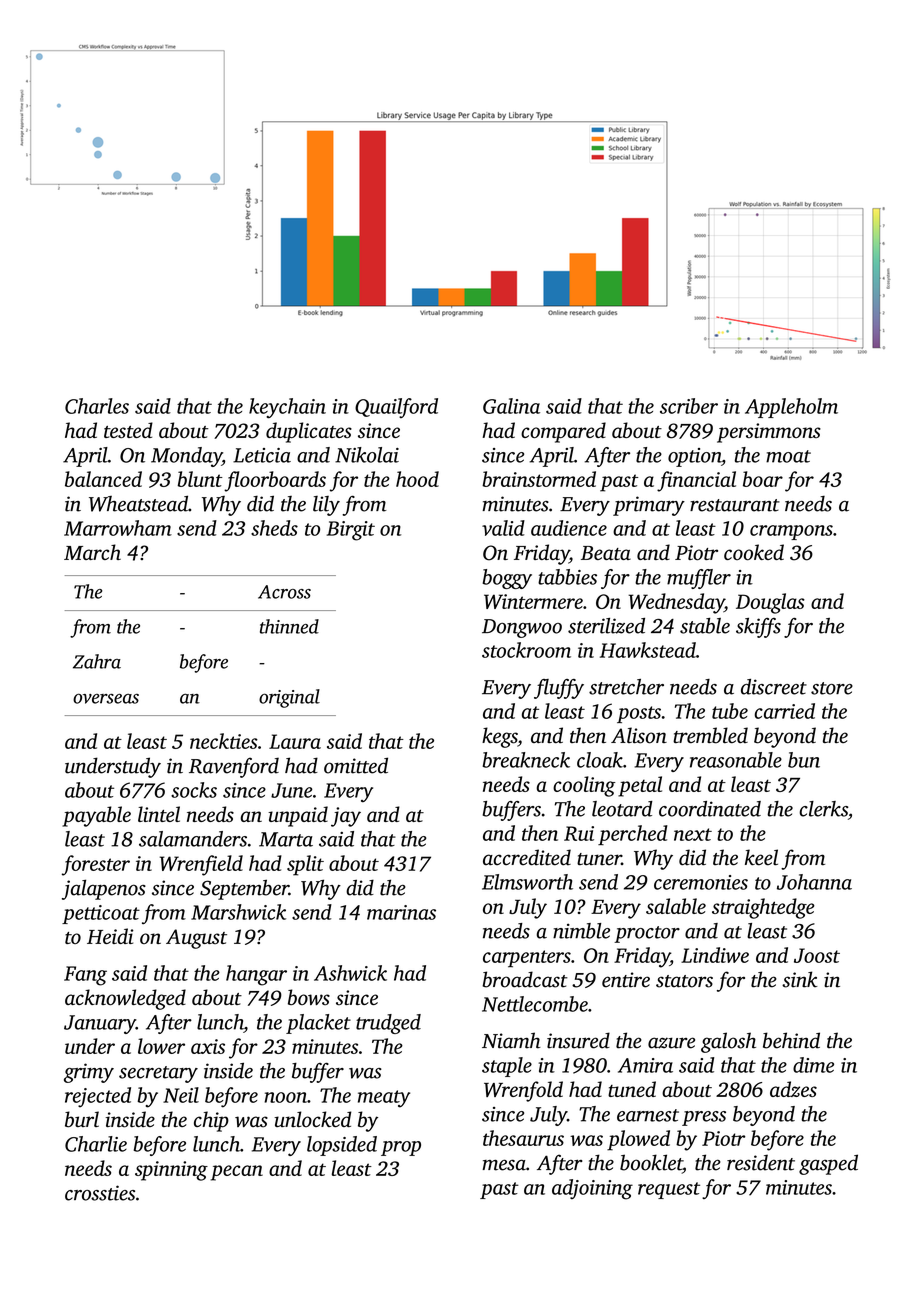 This screenshot has height=1314, width=924. What do you see at coordinates (309, 432) in the screenshot?
I see `duplicates` at bounding box center [309, 432].
